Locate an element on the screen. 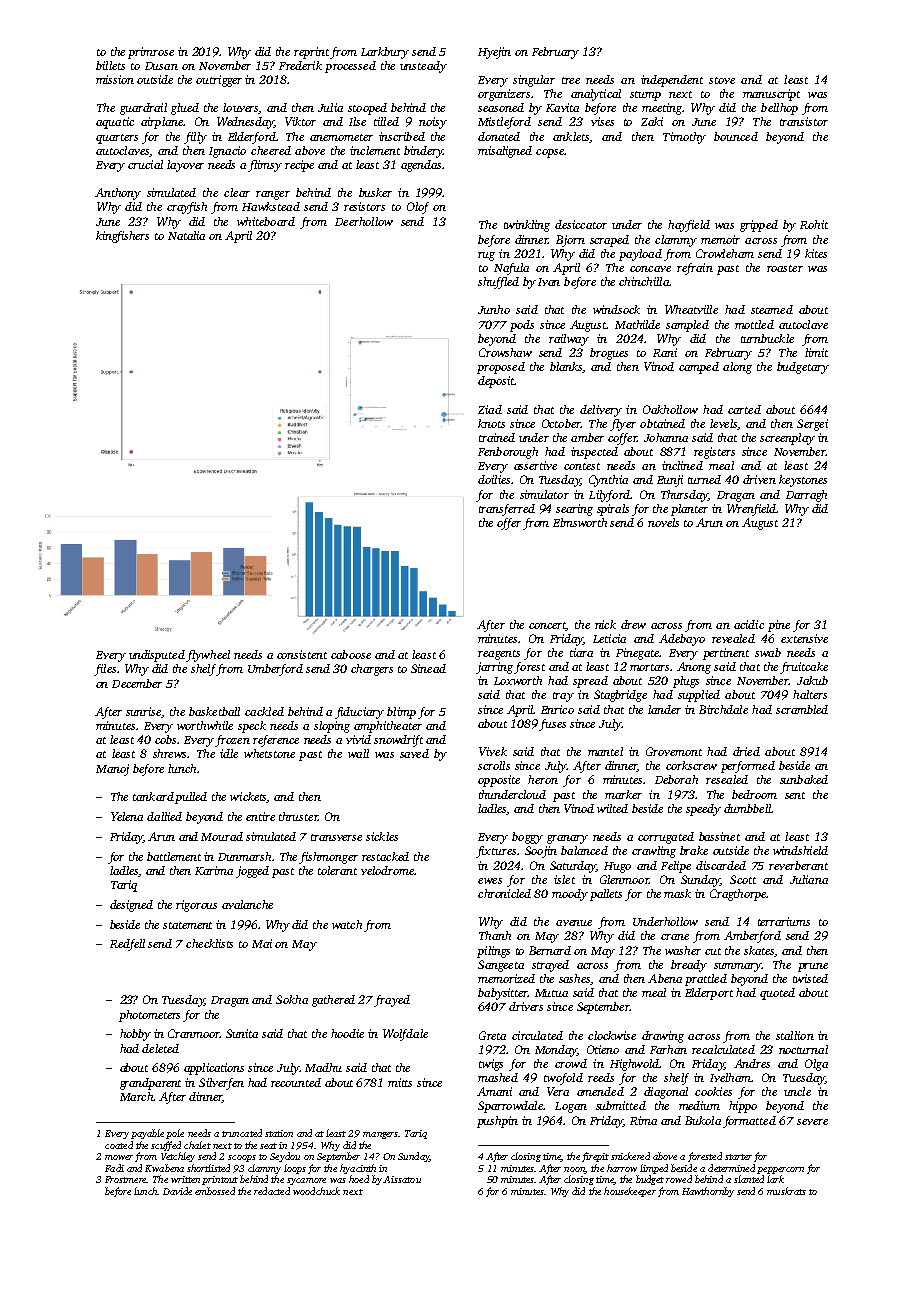 This screenshot has width=924, height=1308. knots is located at coordinates (491, 423).
